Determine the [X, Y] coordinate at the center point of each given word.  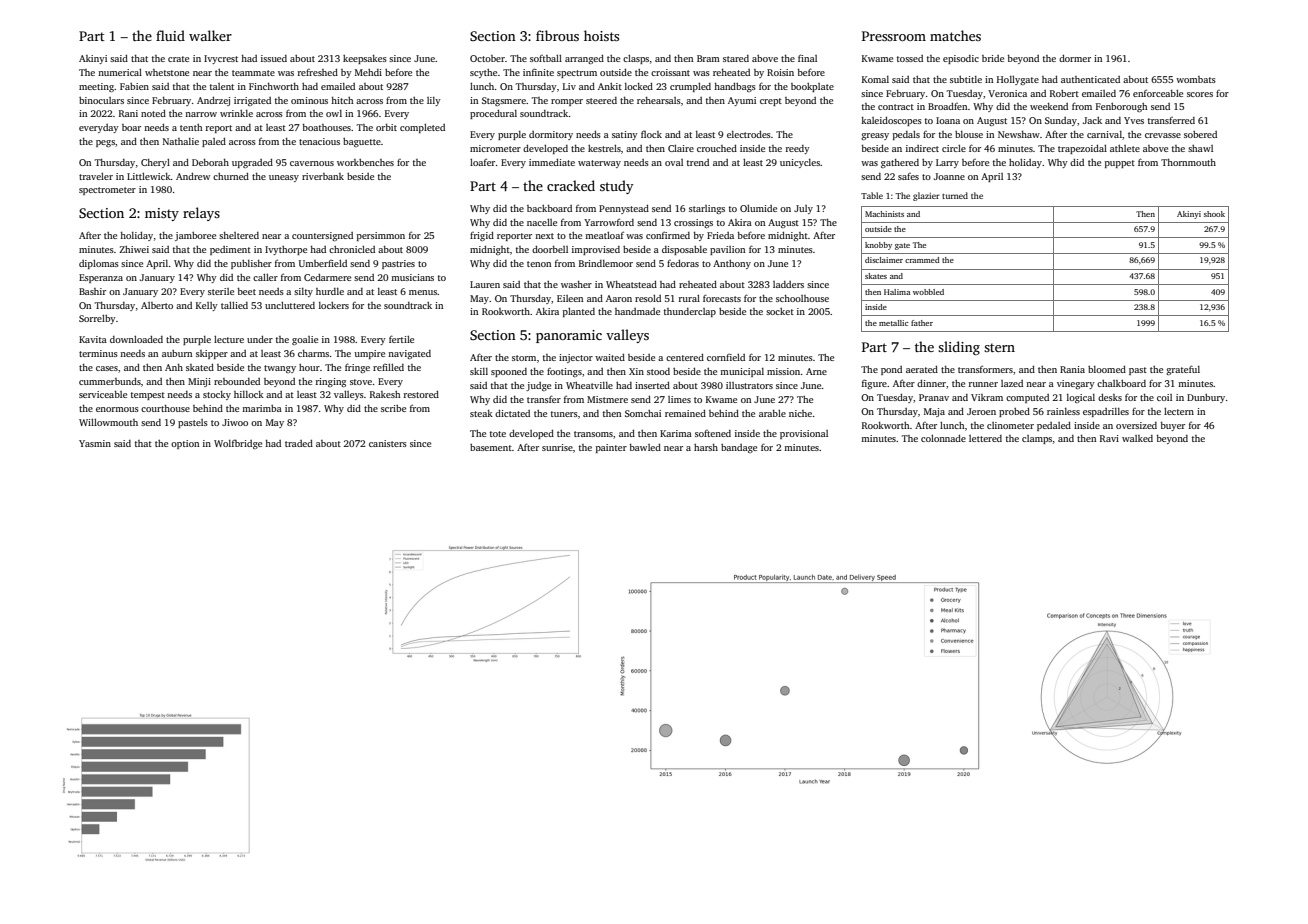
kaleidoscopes [891, 121]
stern [999, 347]
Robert [1064, 93]
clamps [1037, 439]
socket [780, 311]
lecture [229, 339]
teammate [253, 73]
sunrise [557, 447]
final [807, 58]
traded [299, 443]
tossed [910, 58]
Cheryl [155, 163]
